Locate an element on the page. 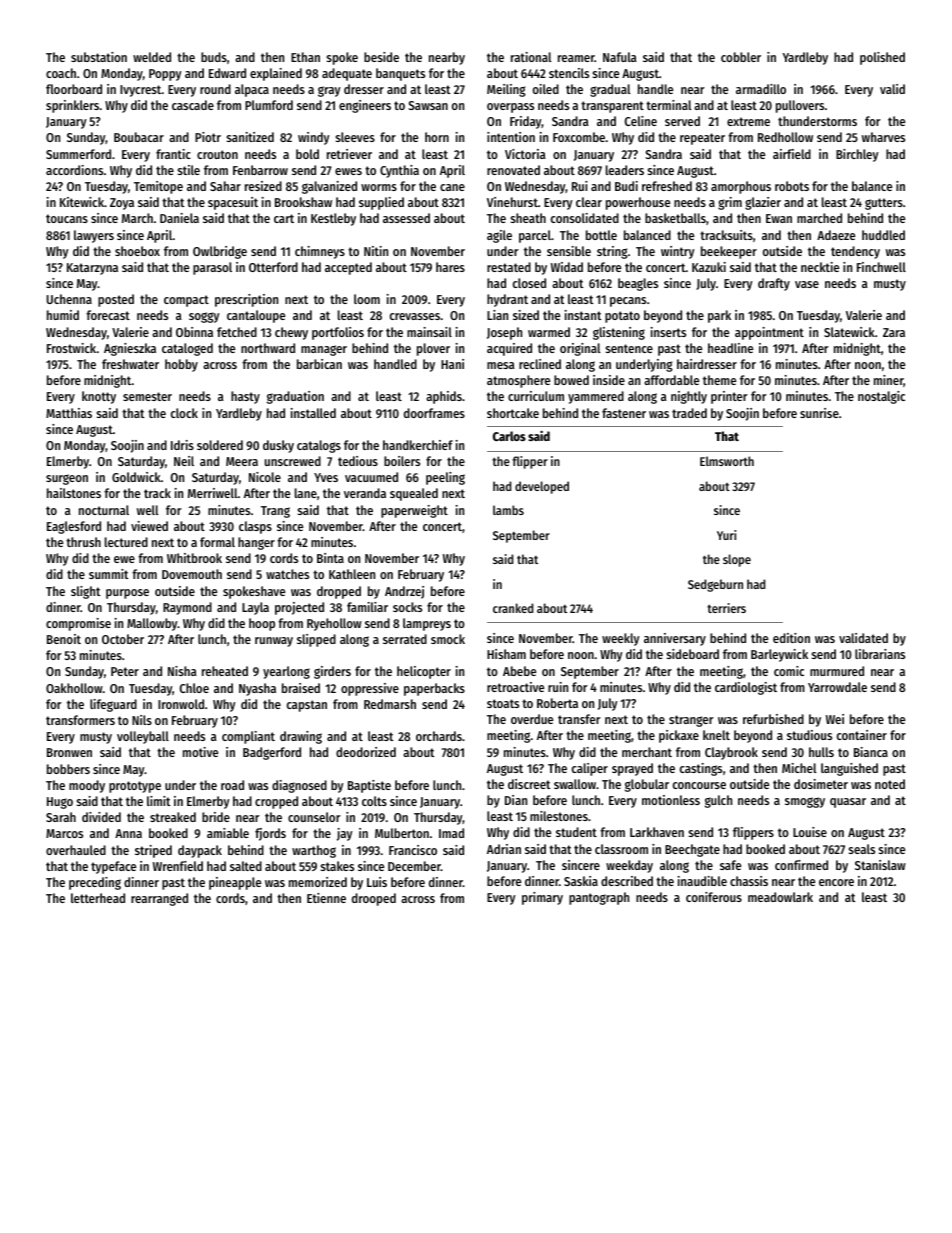 This image has width=952, height=1233. surgeon is located at coordinates (67, 479).
